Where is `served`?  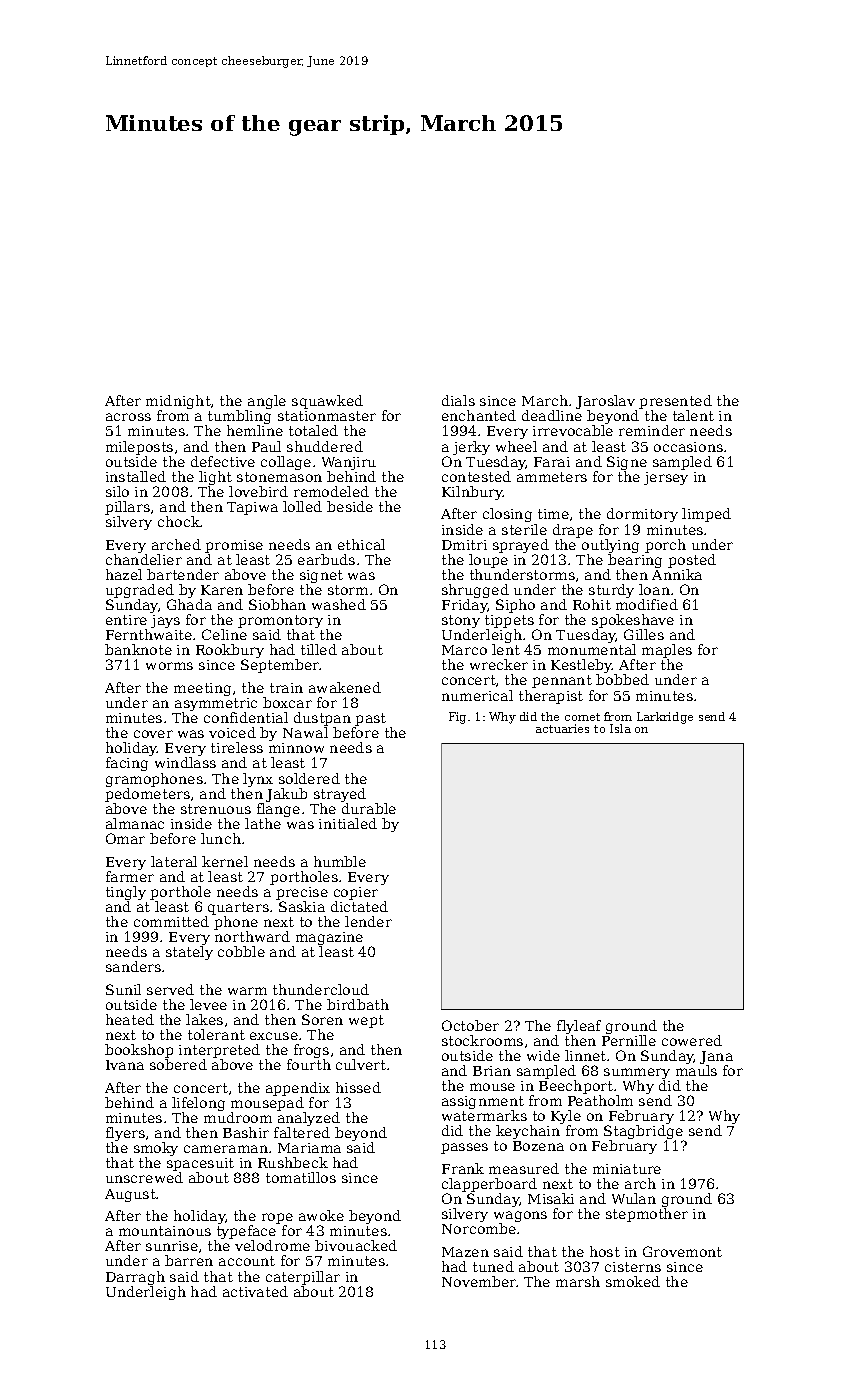 served is located at coordinates (170, 989).
